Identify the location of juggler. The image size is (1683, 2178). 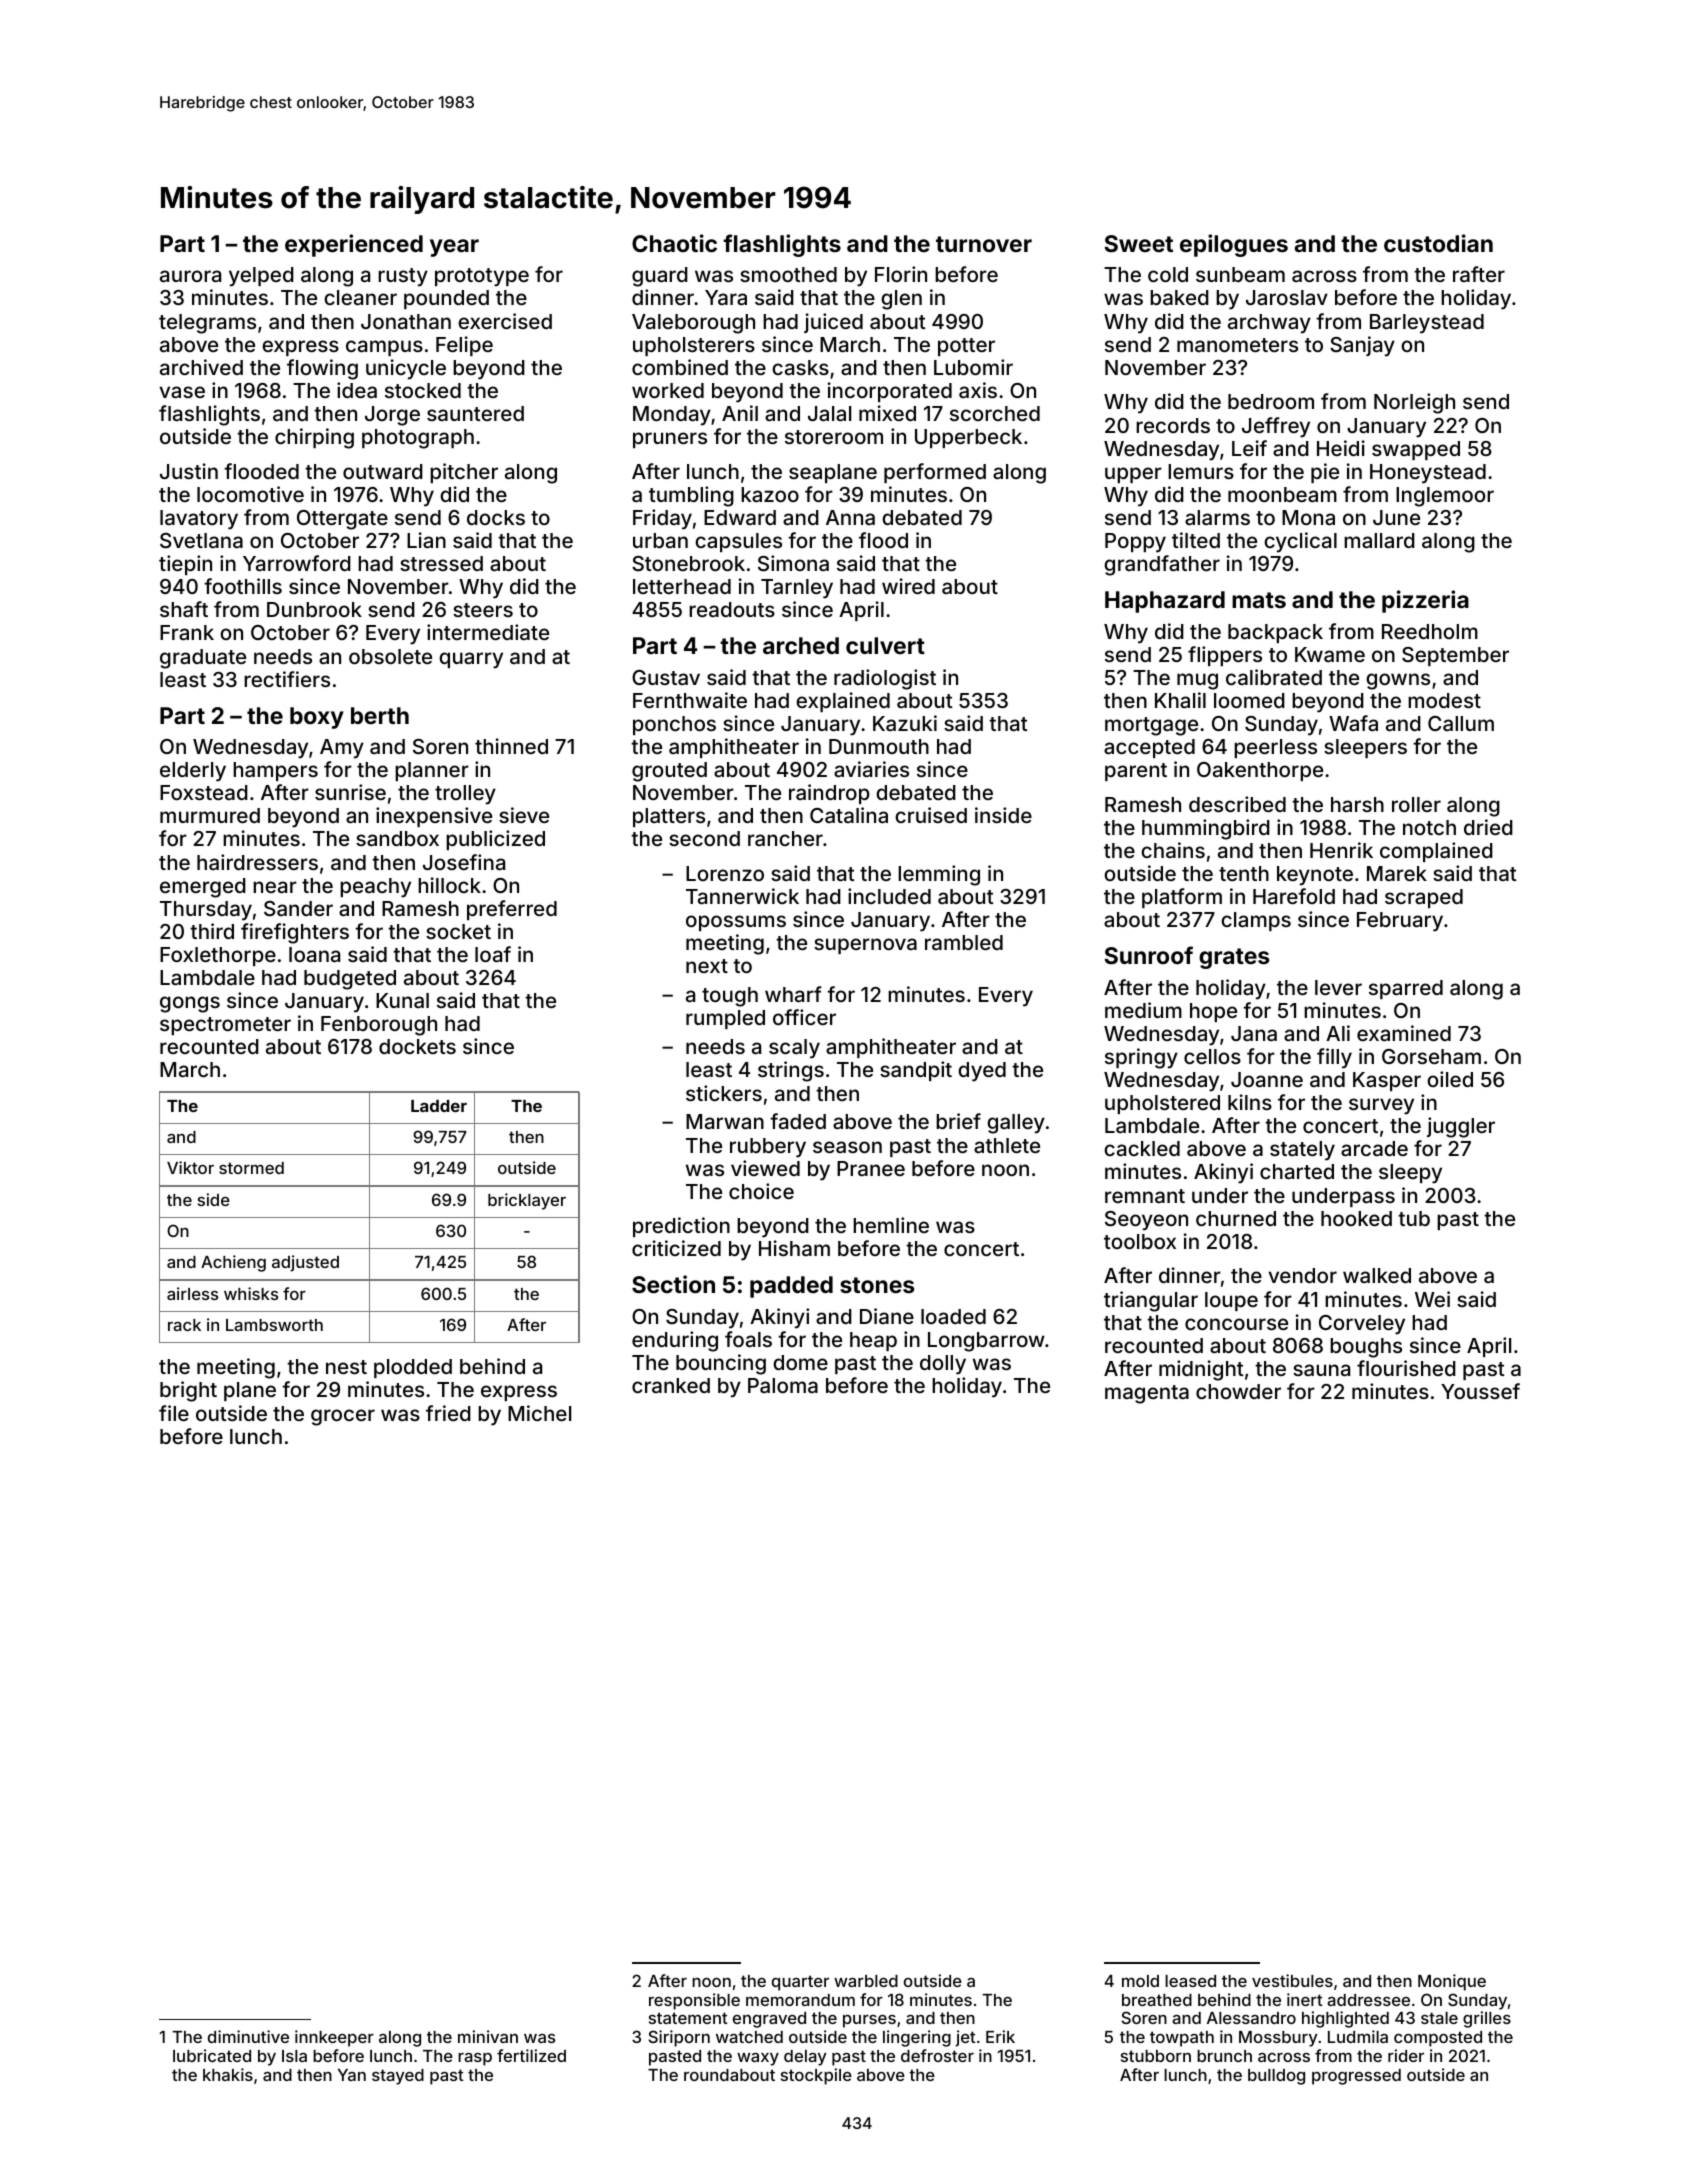
(1461, 1127).
